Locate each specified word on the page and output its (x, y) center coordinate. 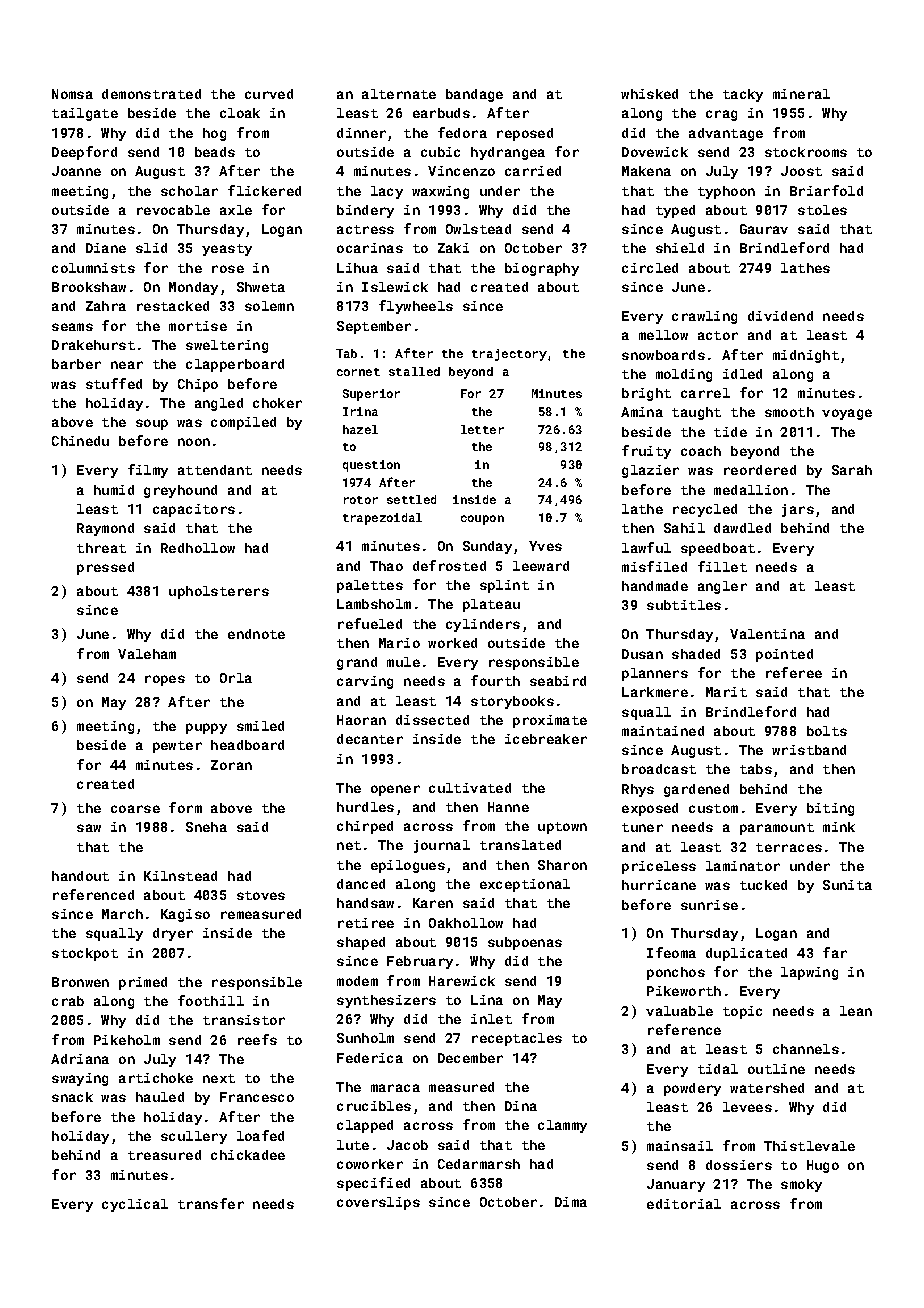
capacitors (194, 510)
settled (411, 499)
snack (72, 1097)
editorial (684, 1204)
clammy (562, 1126)
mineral (801, 94)
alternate (399, 94)
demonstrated (151, 94)
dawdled (742, 528)
